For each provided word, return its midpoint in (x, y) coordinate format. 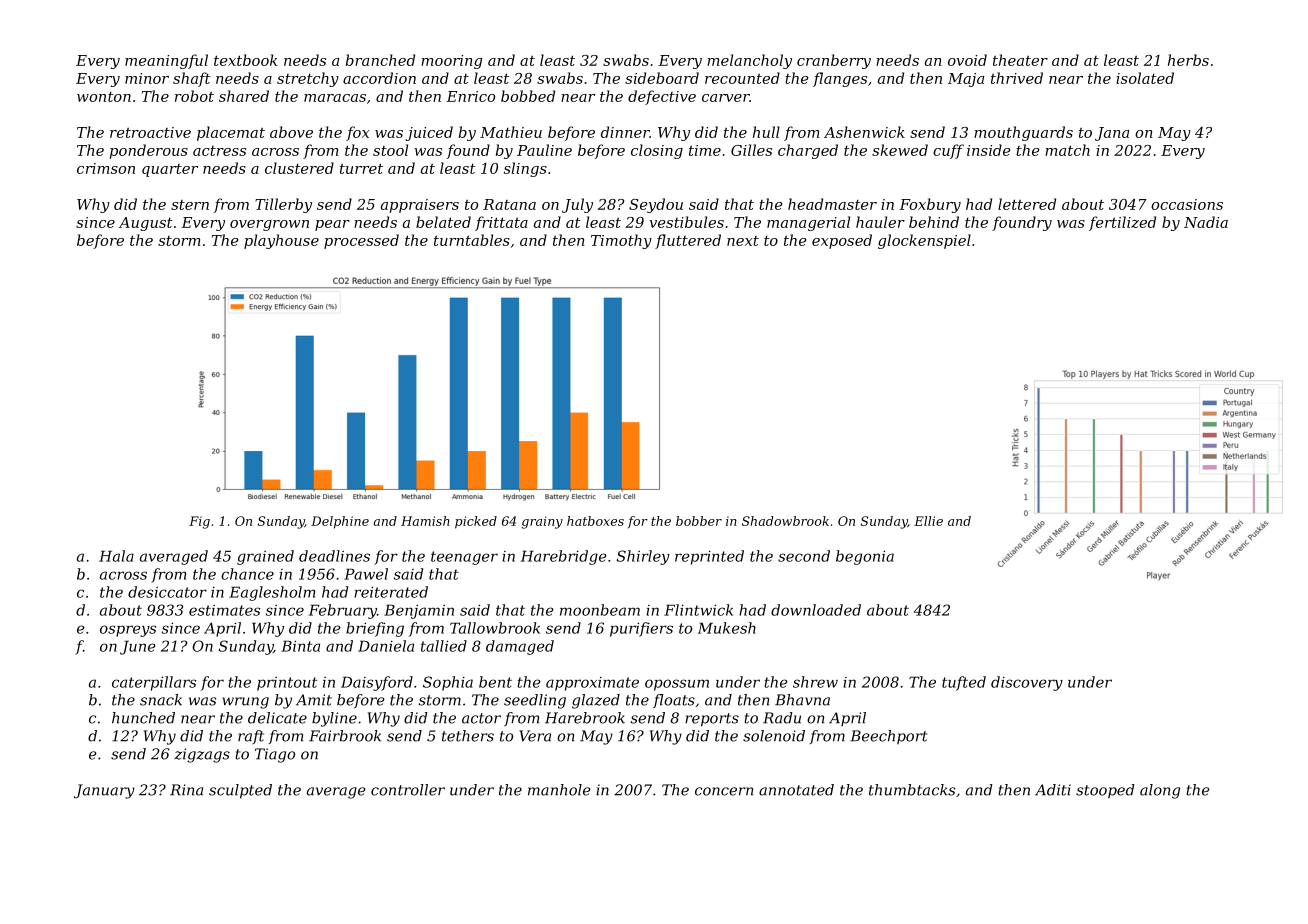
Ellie (928, 521)
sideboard (662, 78)
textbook (245, 60)
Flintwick (698, 610)
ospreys (128, 631)
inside (988, 150)
